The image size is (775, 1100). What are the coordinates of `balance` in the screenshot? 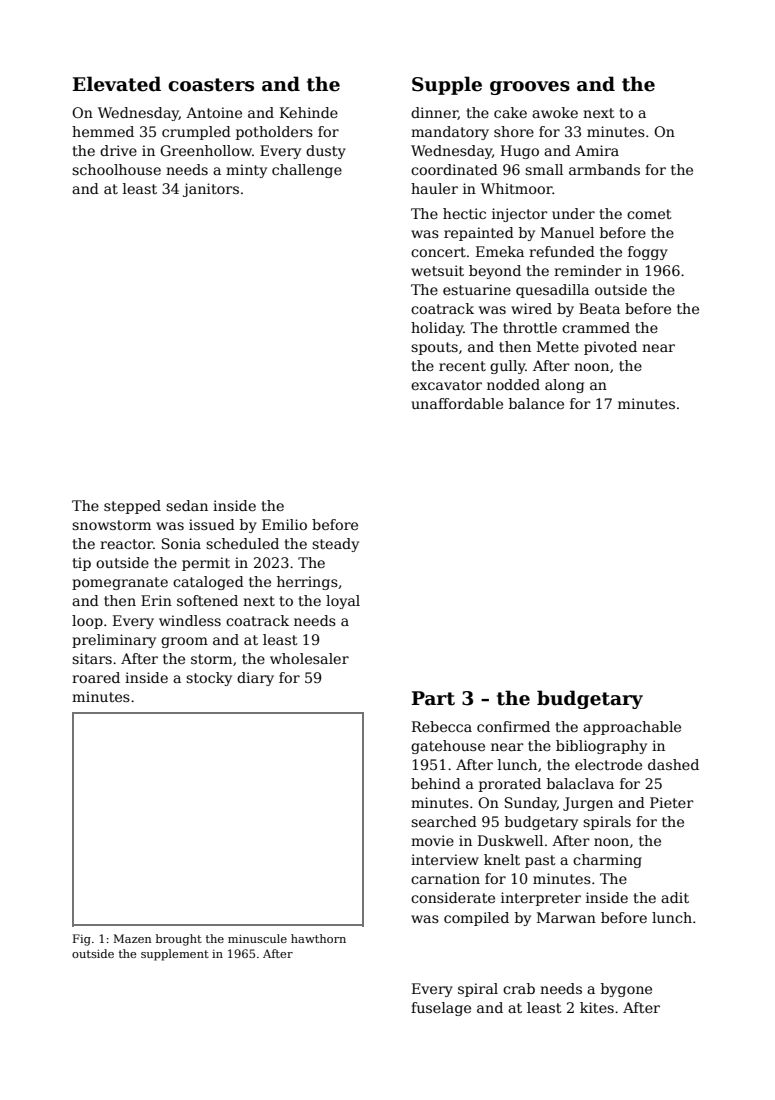 It's located at (536, 403).
